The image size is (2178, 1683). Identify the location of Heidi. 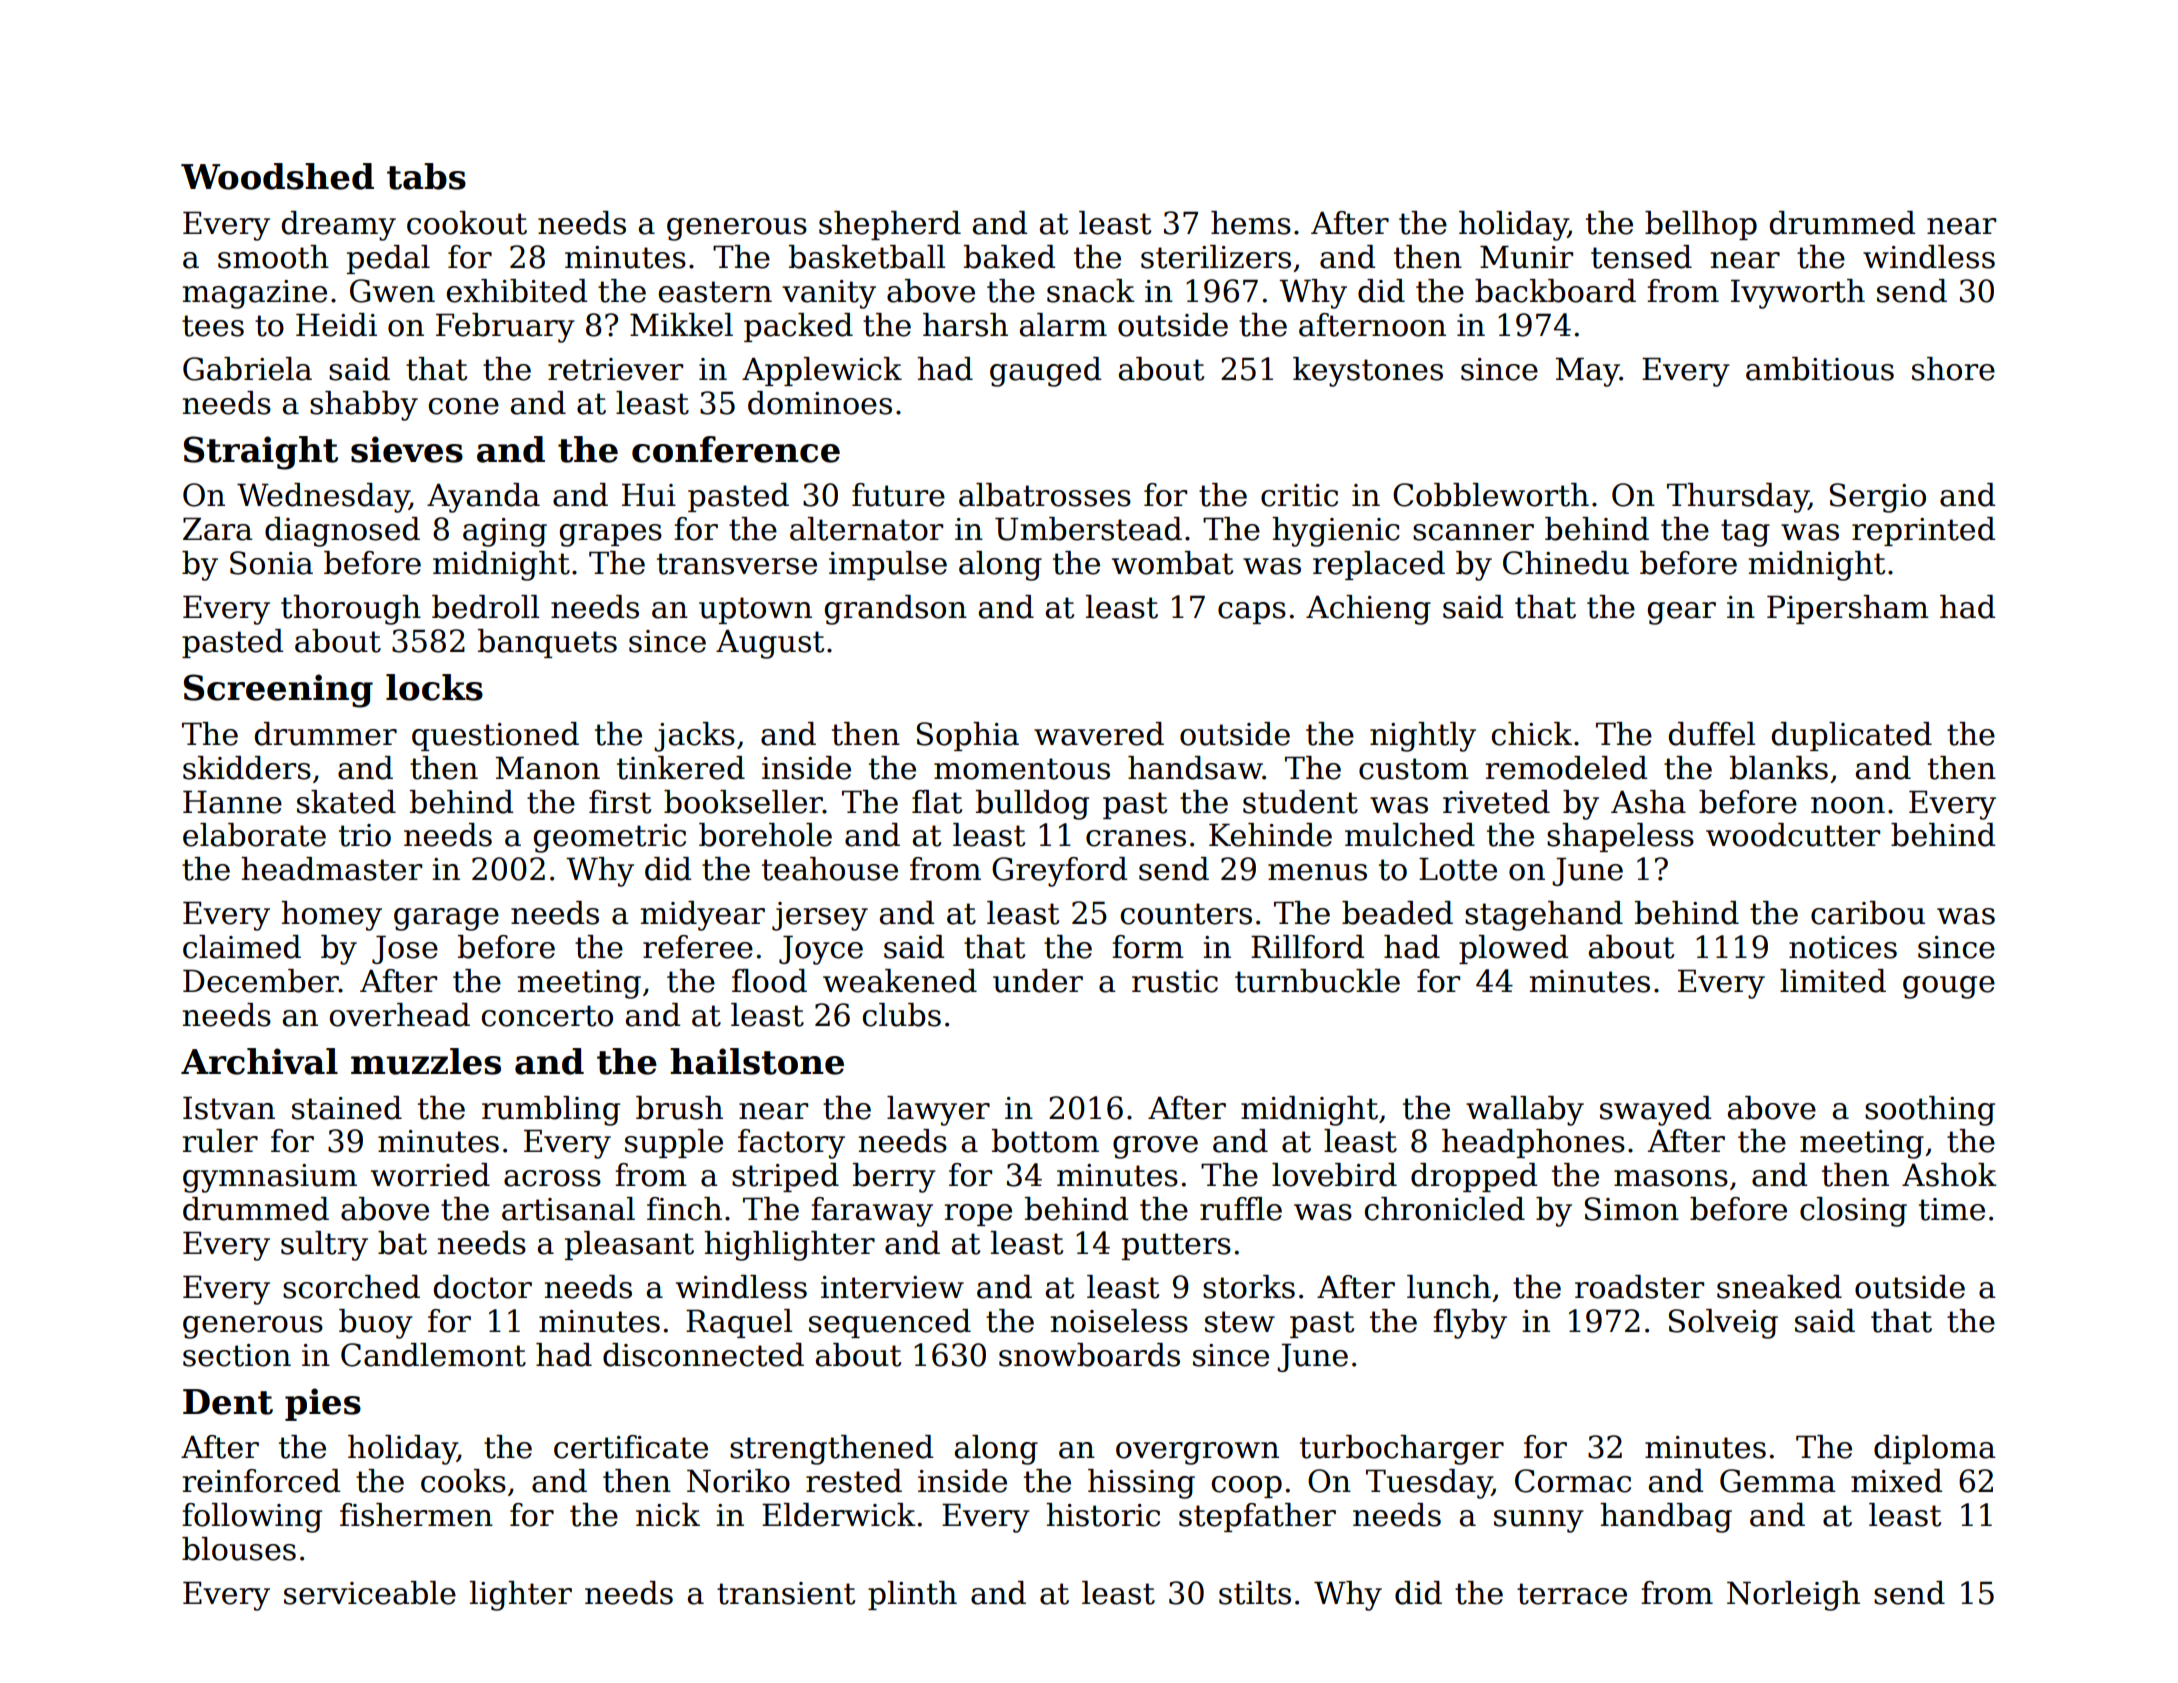
(336, 325).
